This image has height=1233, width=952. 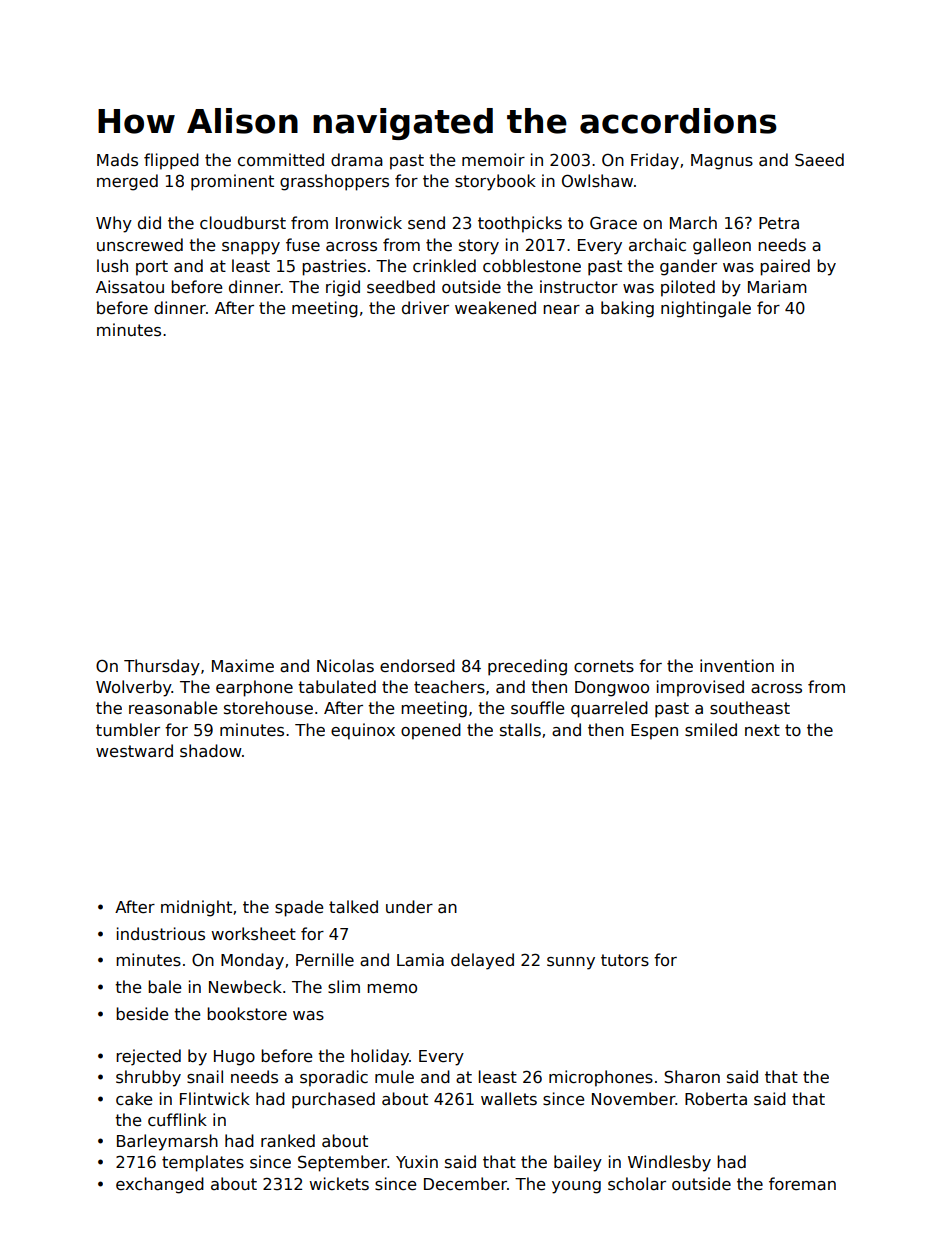 I want to click on tutors, so click(x=625, y=960).
